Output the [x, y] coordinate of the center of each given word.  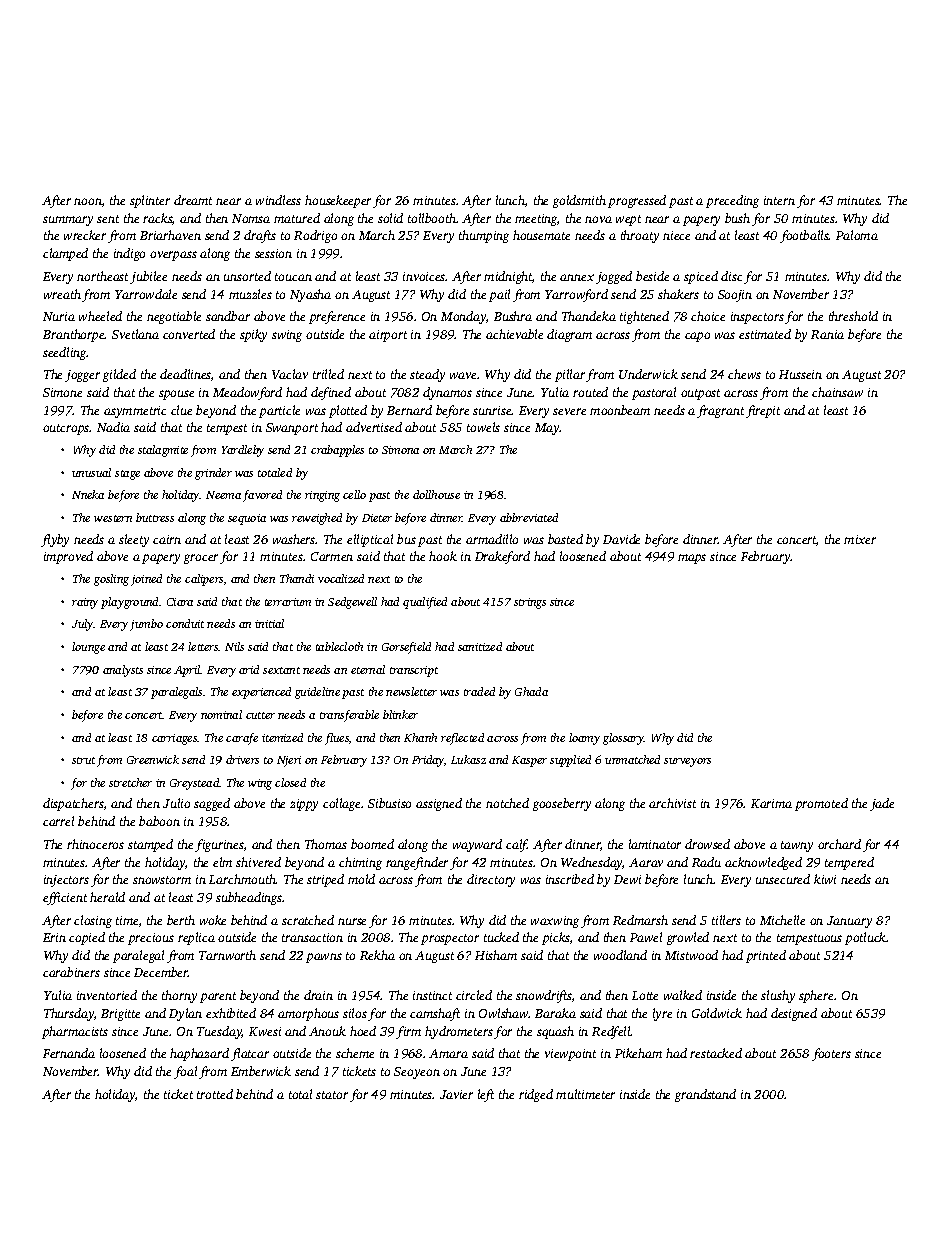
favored [262, 496]
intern [779, 200]
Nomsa [251, 218]
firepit [763, 411]
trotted [215, 1094]
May [547, 429]
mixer [860, 539]
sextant [281, 670]
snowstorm [162, 880]
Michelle [782, 920]
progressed [637, 201]
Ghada [531, 691]
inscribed [570, 879]
